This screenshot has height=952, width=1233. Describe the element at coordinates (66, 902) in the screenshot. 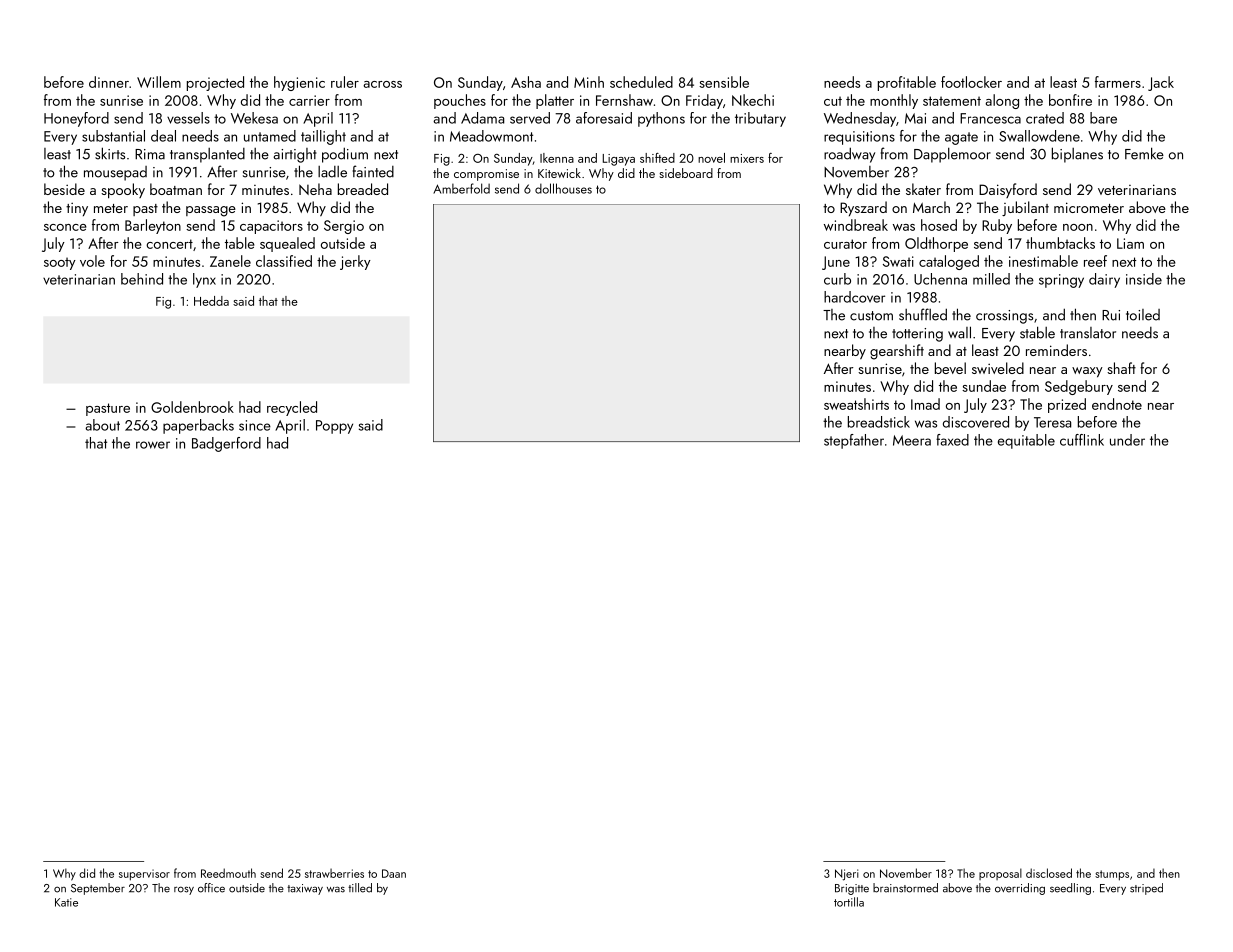

I see `Katie` at that location.
